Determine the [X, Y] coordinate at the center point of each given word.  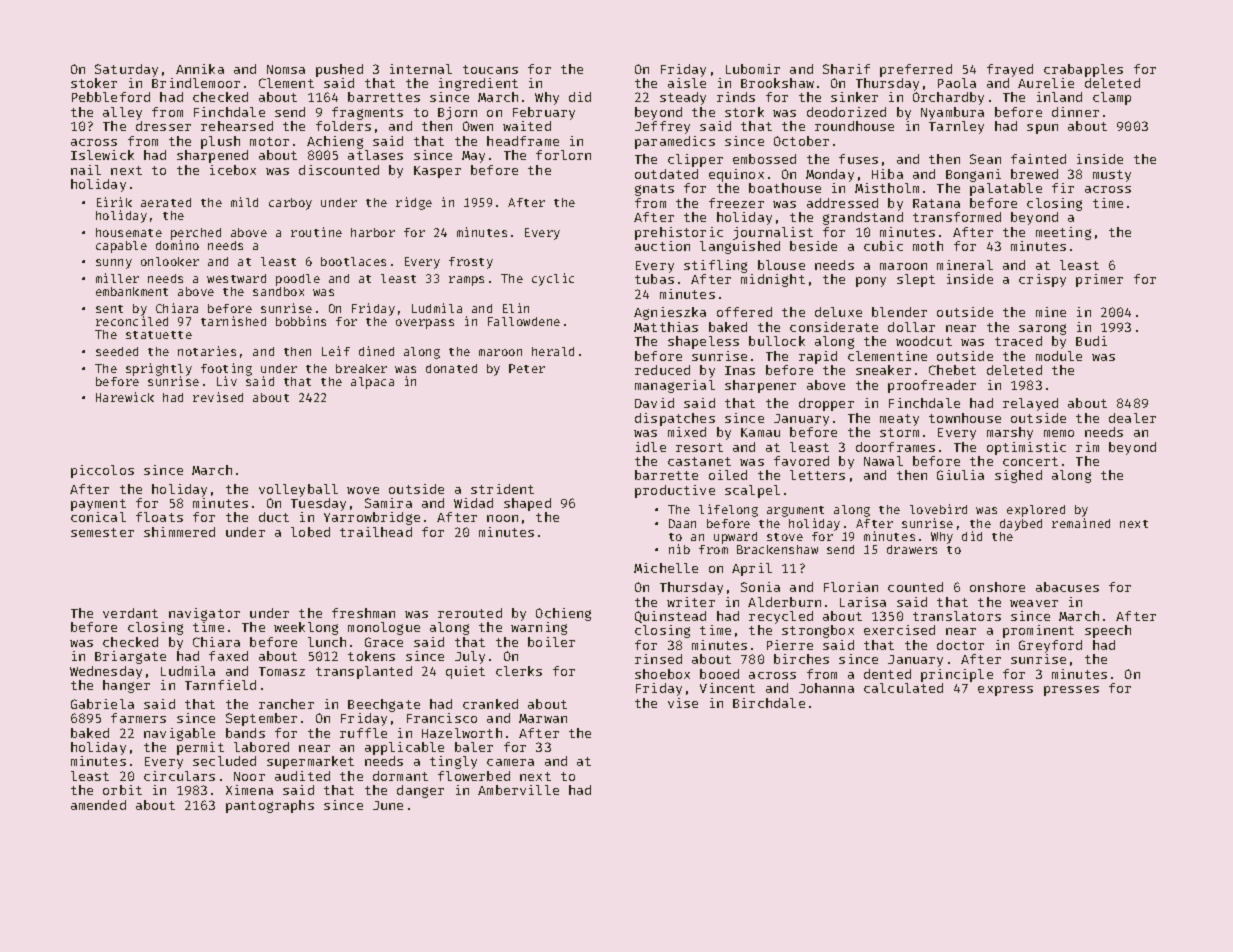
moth [928, 246]
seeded [117, 351]
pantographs [270, 806]
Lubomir [753, 69]
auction [662, 246]
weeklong [306, 628]
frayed [1010, 70]
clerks [519, 671]
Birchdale [769, 703]
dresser [163, 126]
